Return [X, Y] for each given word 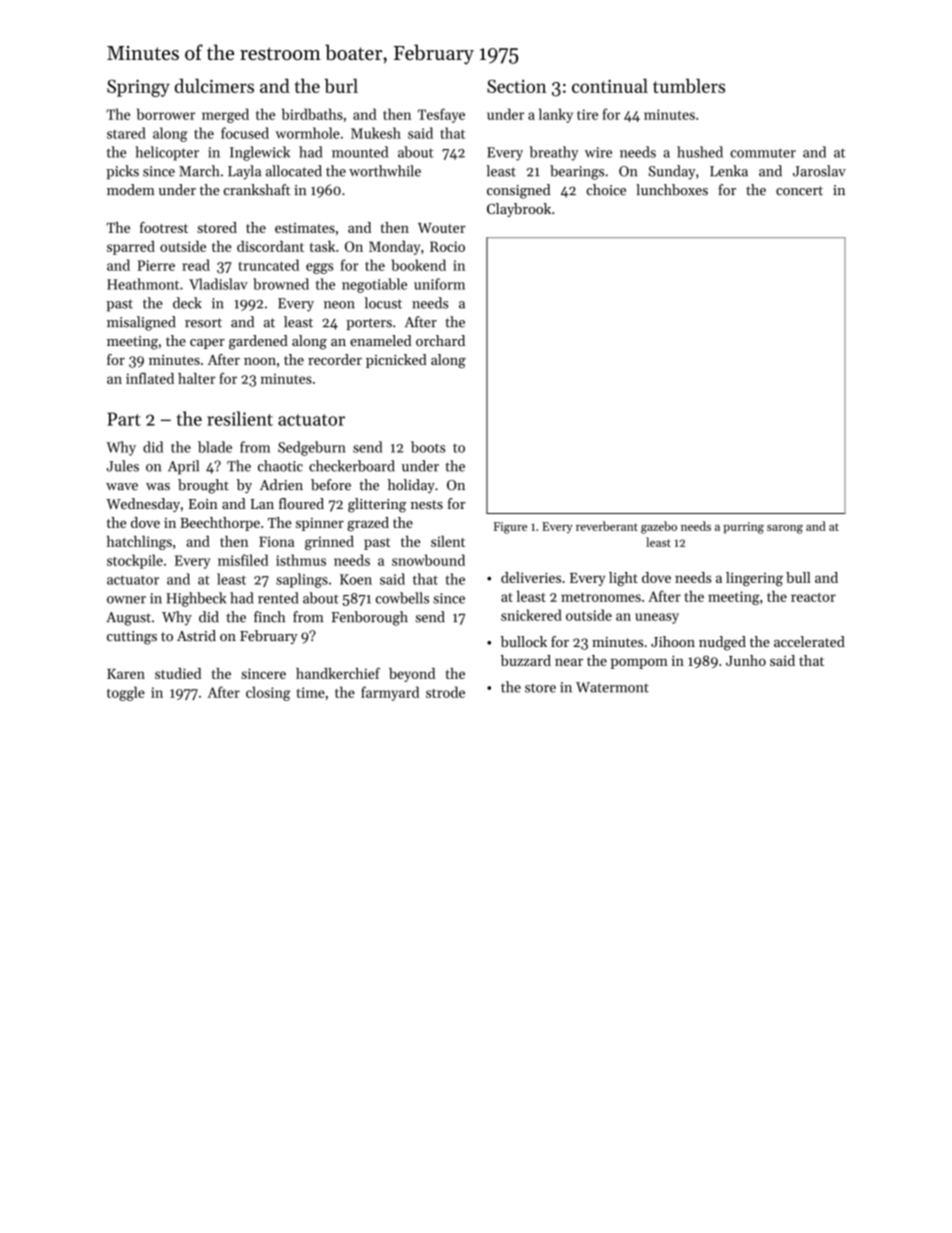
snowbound [428, 560]
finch [269, 617]
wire [598, 152]
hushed [700, 152]
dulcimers [214, 85]
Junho [746, 660]
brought [203, 486]
